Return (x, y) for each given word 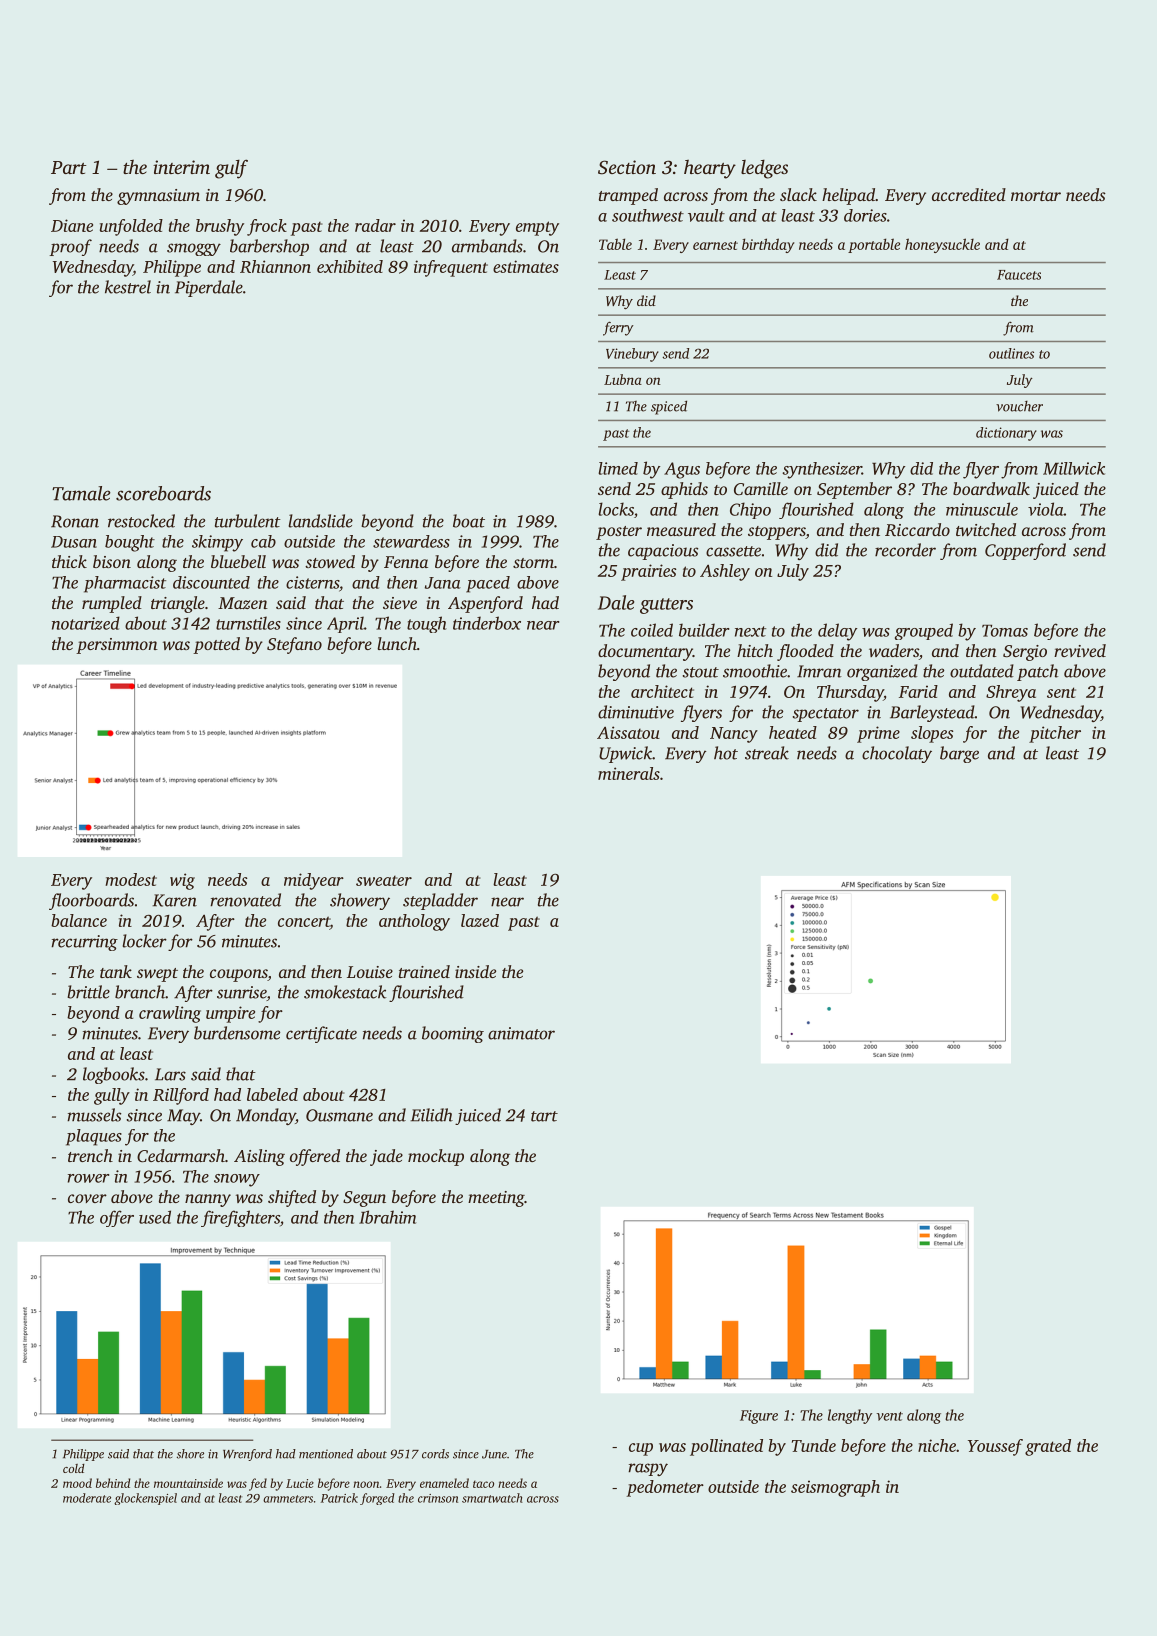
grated (1048, 1447)
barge (959, 754)
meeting (496, 1199)
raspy (648, 1469)
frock (267, 227)
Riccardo (917, 530)
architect (662, 691)
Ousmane (339, 1115)
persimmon (117, 646)
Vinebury (632, 355)
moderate (87, 1498)
